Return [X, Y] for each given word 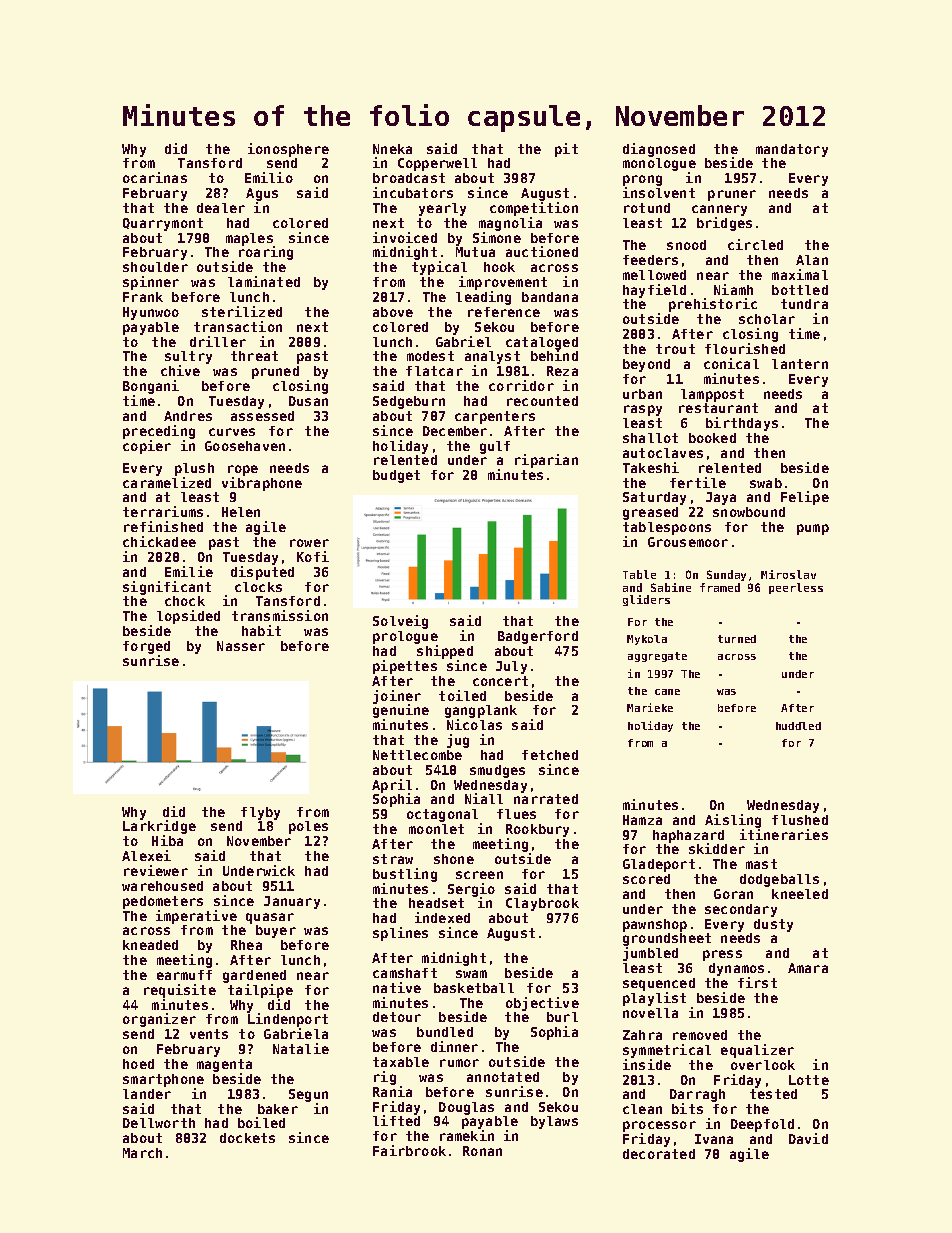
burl [562, 1017]
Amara [808, 968]
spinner [151, 283]
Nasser [241, 646]
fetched [550, 755]
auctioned [542, 251]
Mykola [647, 640]
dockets [247, 1138]
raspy [643, 410]
